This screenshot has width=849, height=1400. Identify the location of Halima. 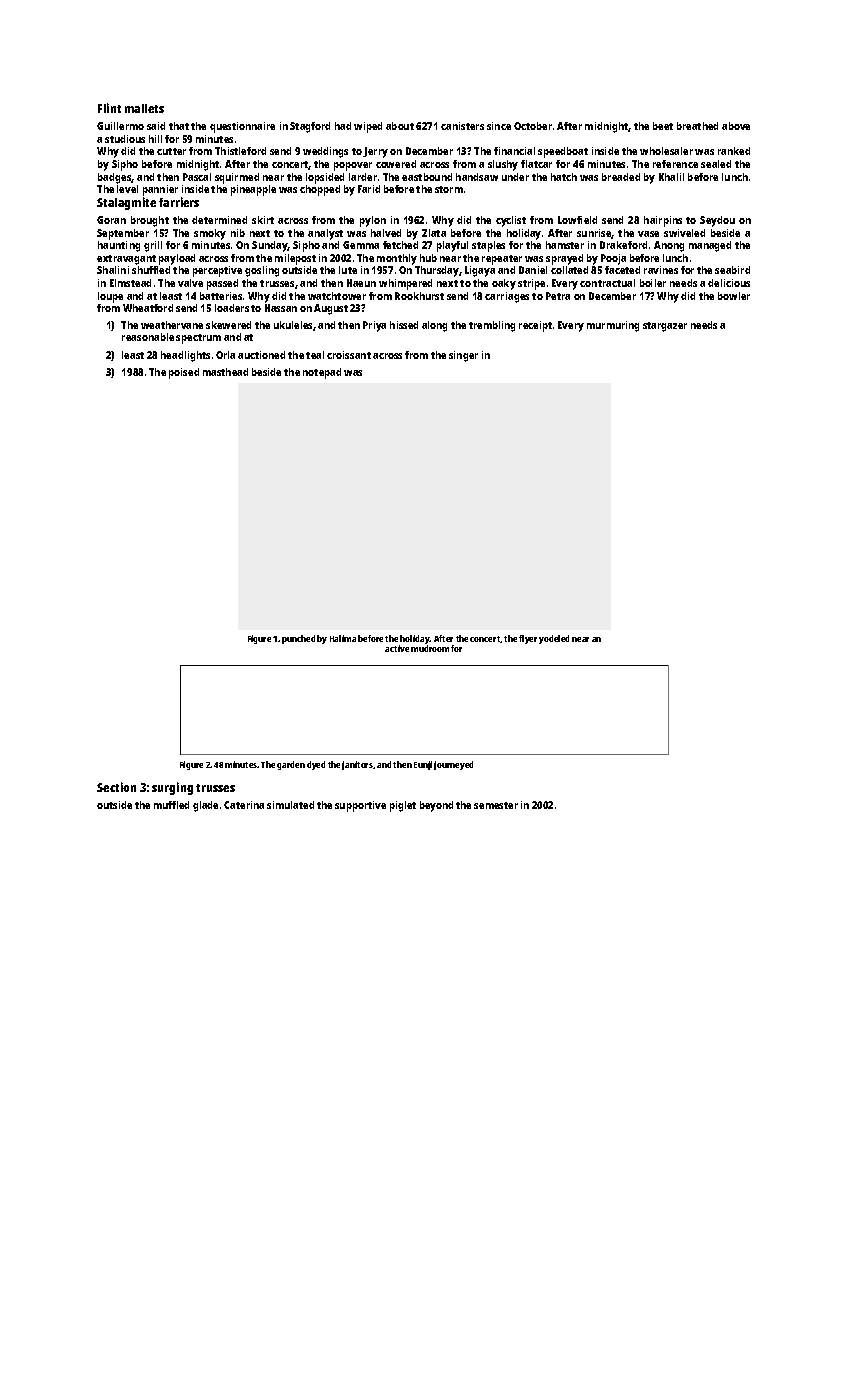
(343, 638).
